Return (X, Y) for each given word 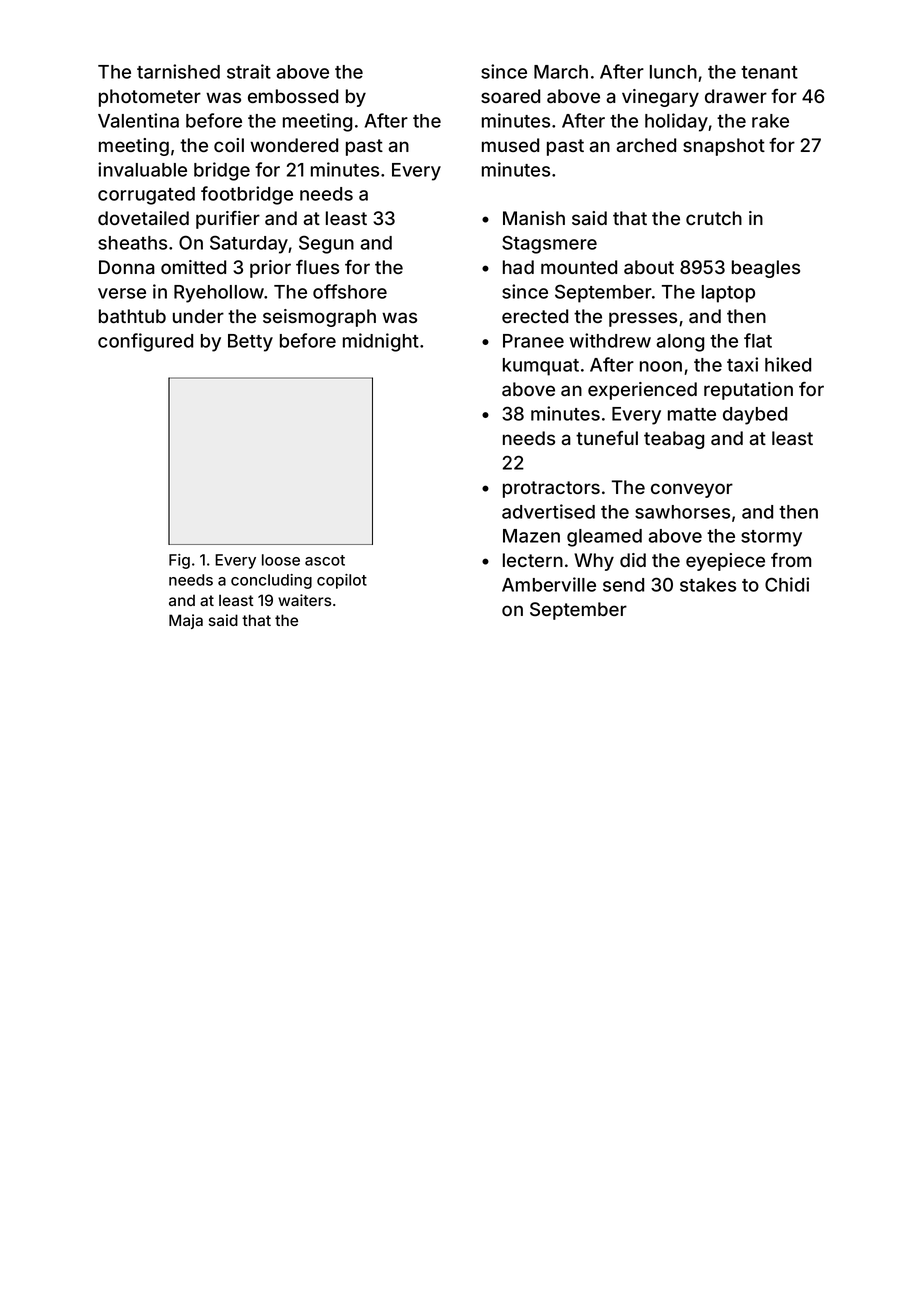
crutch (714, 218)
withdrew (610, 340)
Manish (534, 218)
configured (145, 342)
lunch (673, 72)
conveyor (692, 490)
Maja (186, 621)
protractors (551, 489)
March (561, 72)
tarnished (178, 71)
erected (535, 316)
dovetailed (143, 218)
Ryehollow (219, 294)
